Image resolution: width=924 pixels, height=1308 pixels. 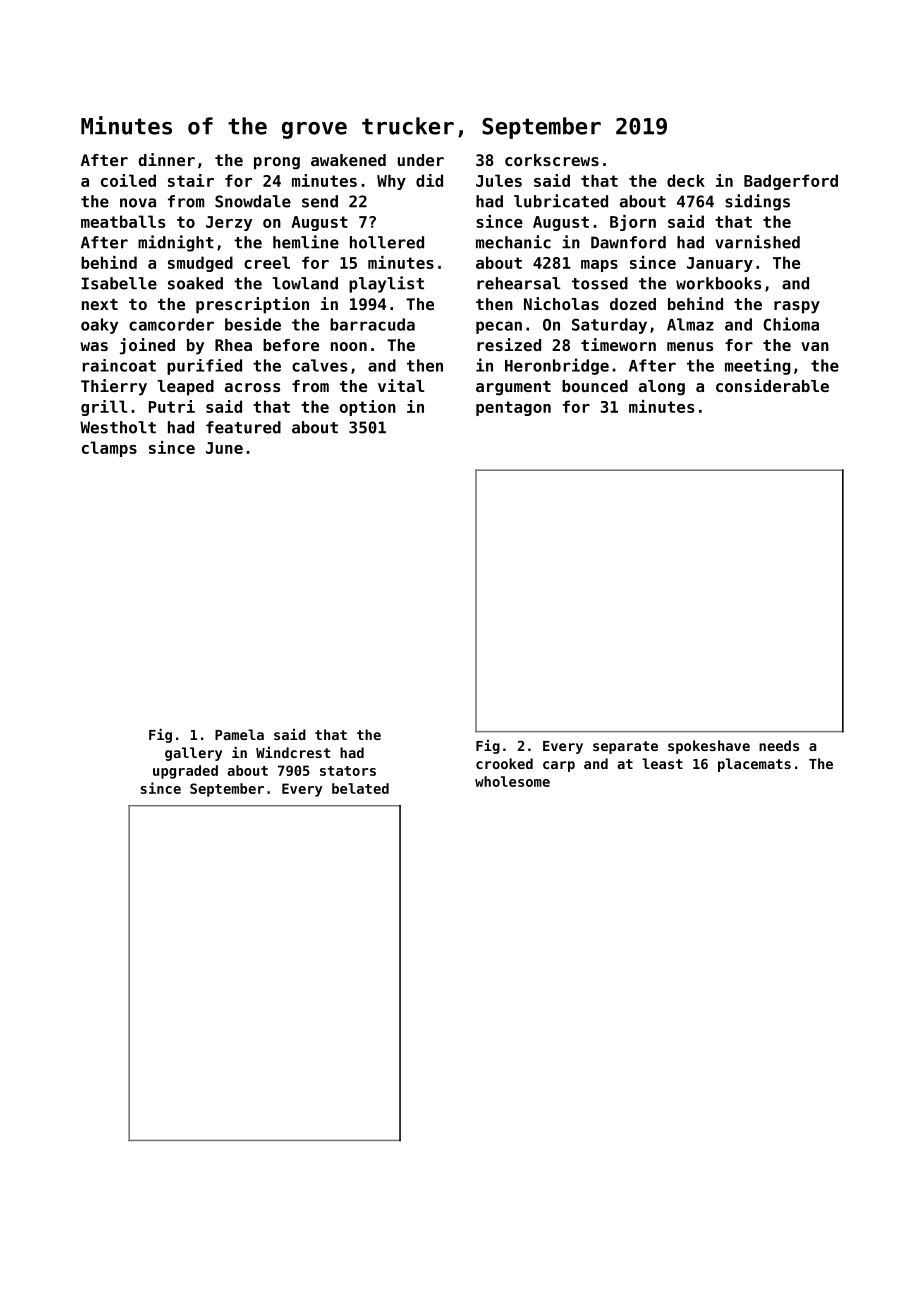 What do you see at coordinates (348, 771) in the screenshot?
I see `stators` at bounding box center [348, 771].
